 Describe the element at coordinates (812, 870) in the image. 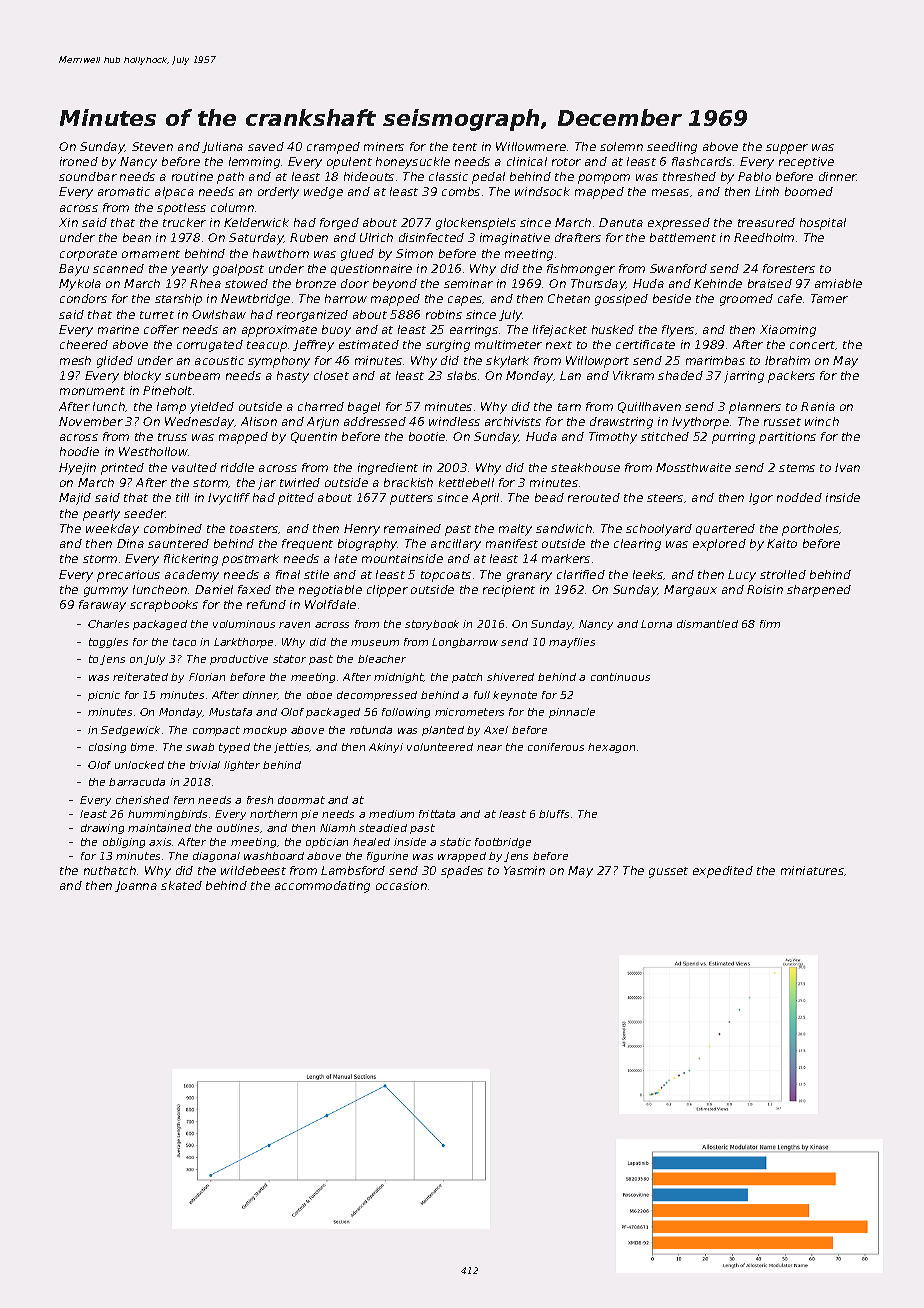

I see `miniatures` at that location.
